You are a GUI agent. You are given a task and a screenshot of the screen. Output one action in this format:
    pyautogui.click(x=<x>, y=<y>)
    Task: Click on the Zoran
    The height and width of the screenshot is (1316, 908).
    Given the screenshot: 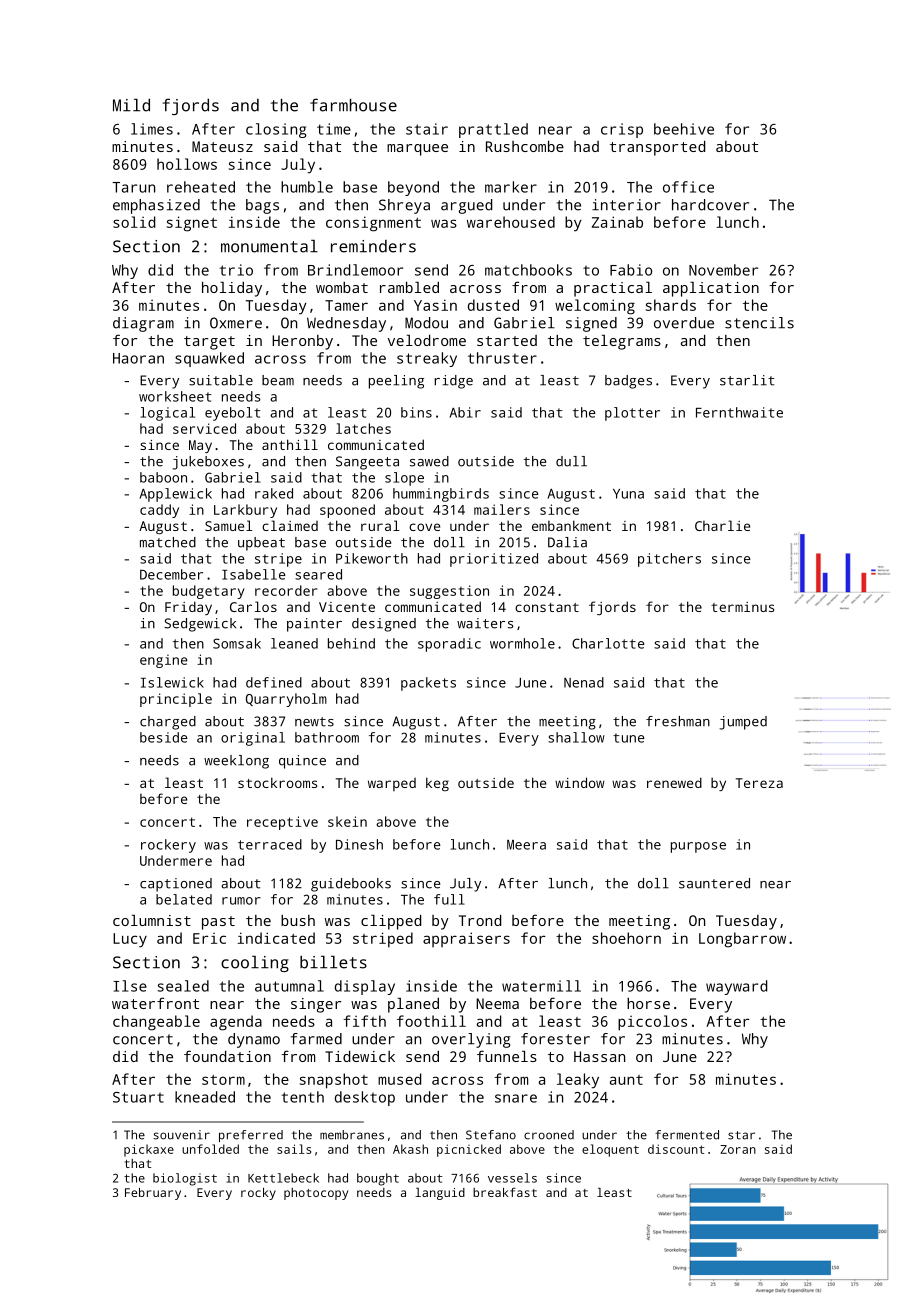 What is the action you would take?
    pyautogui.click(x=738, y=1149)
